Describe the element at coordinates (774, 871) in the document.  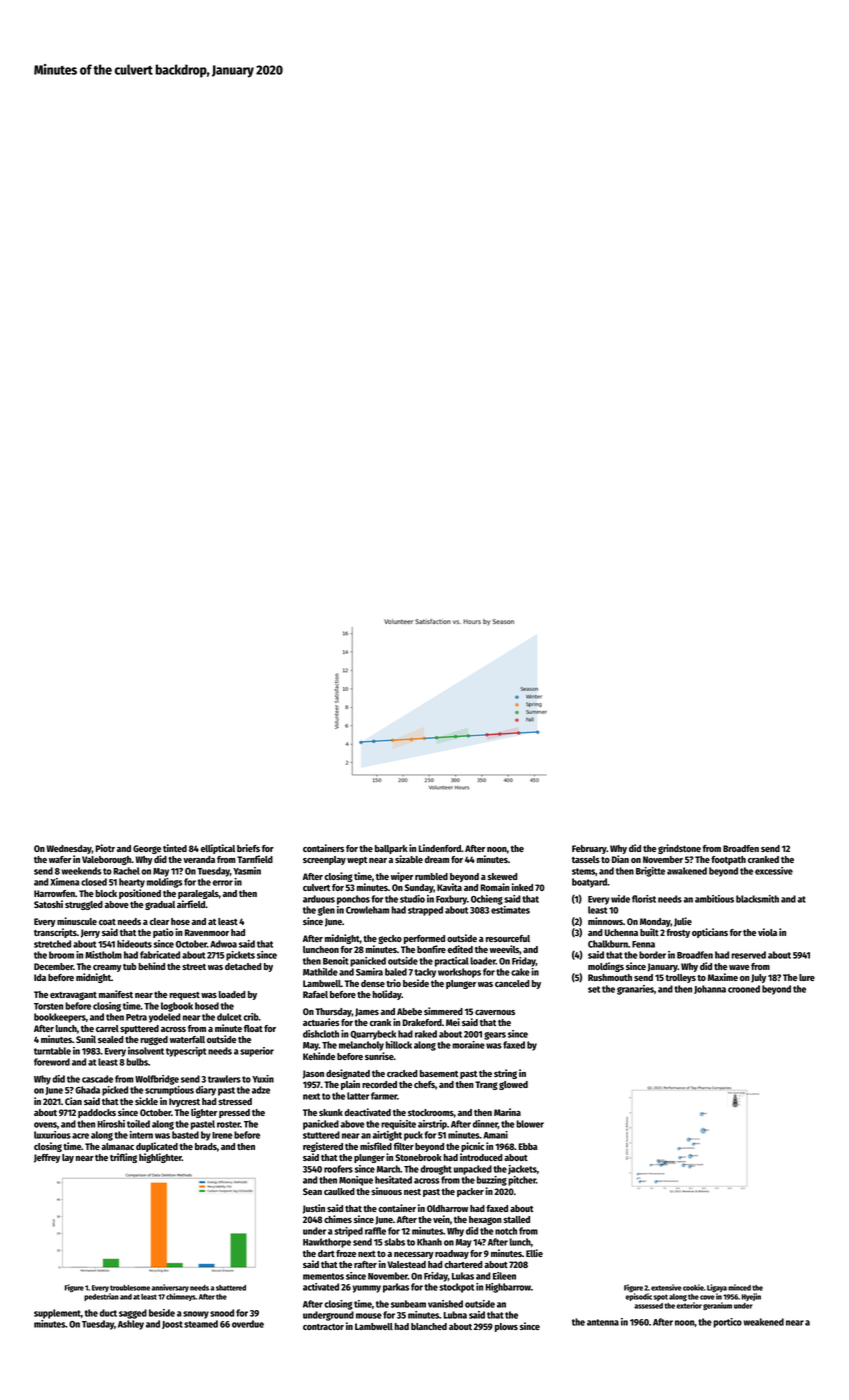
I see `excessive` at that location.
